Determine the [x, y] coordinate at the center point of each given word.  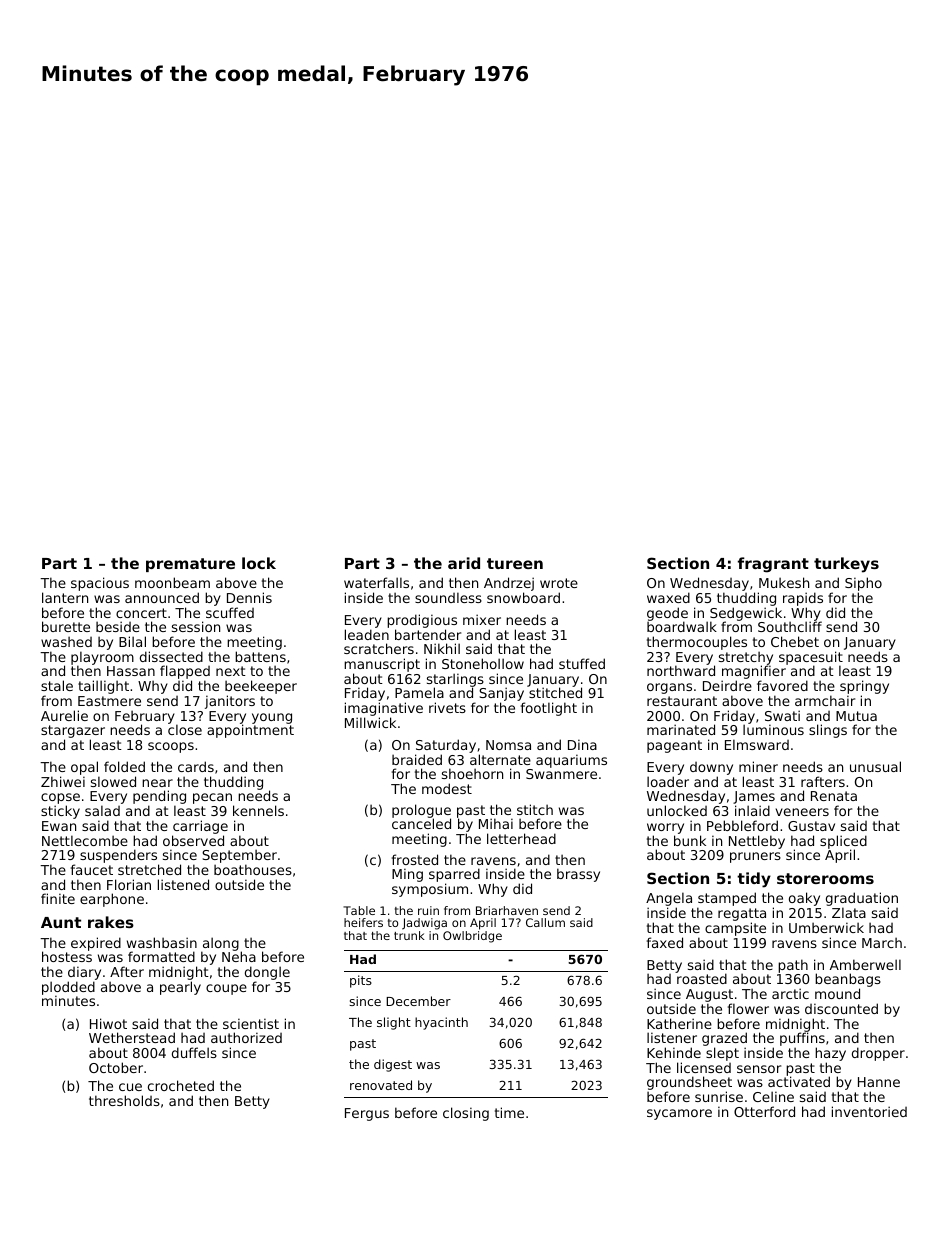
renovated [381, 1085]
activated [799, 1082]
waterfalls [376, 582]
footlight [549, 709]
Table [359, 910]
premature [190, 565]
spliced [843, 842]
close [185, 730]
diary [84, 973]
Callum [545, 922]
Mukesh [784, 582]
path [793, 966]
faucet [92, 869]
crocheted [181, 1085]
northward [681, 671]
